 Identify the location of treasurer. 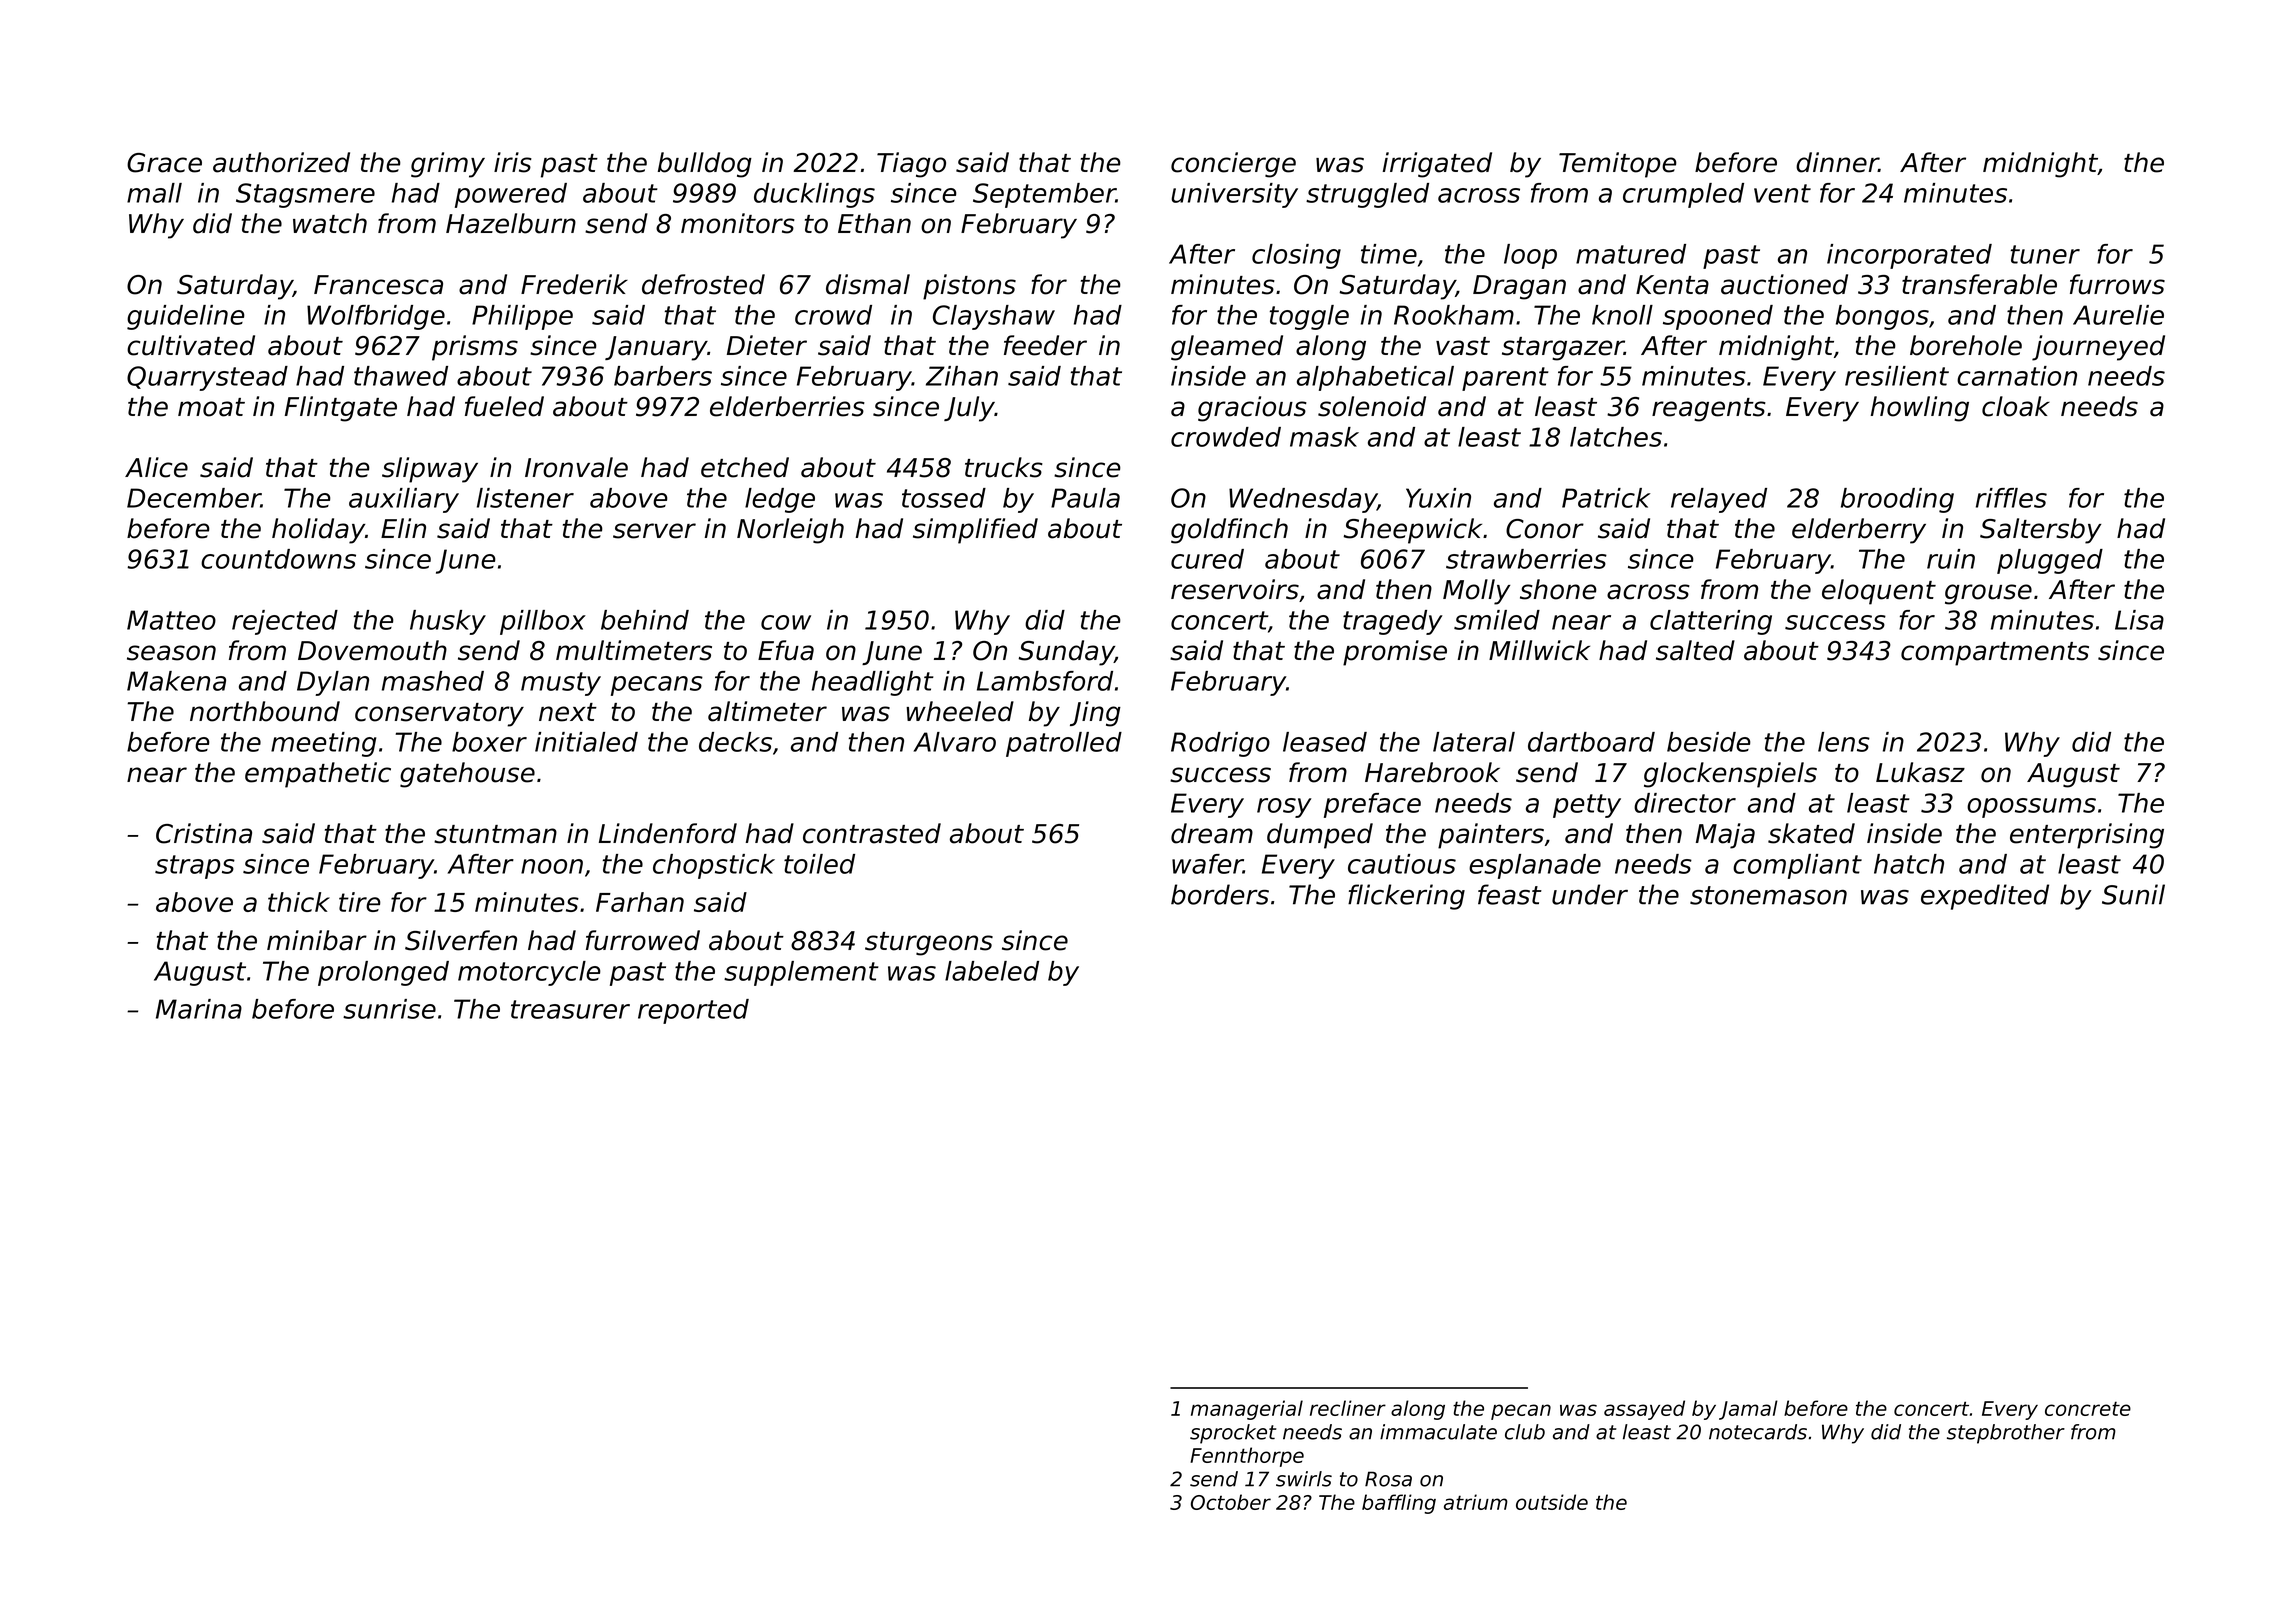
(570, 1009).
